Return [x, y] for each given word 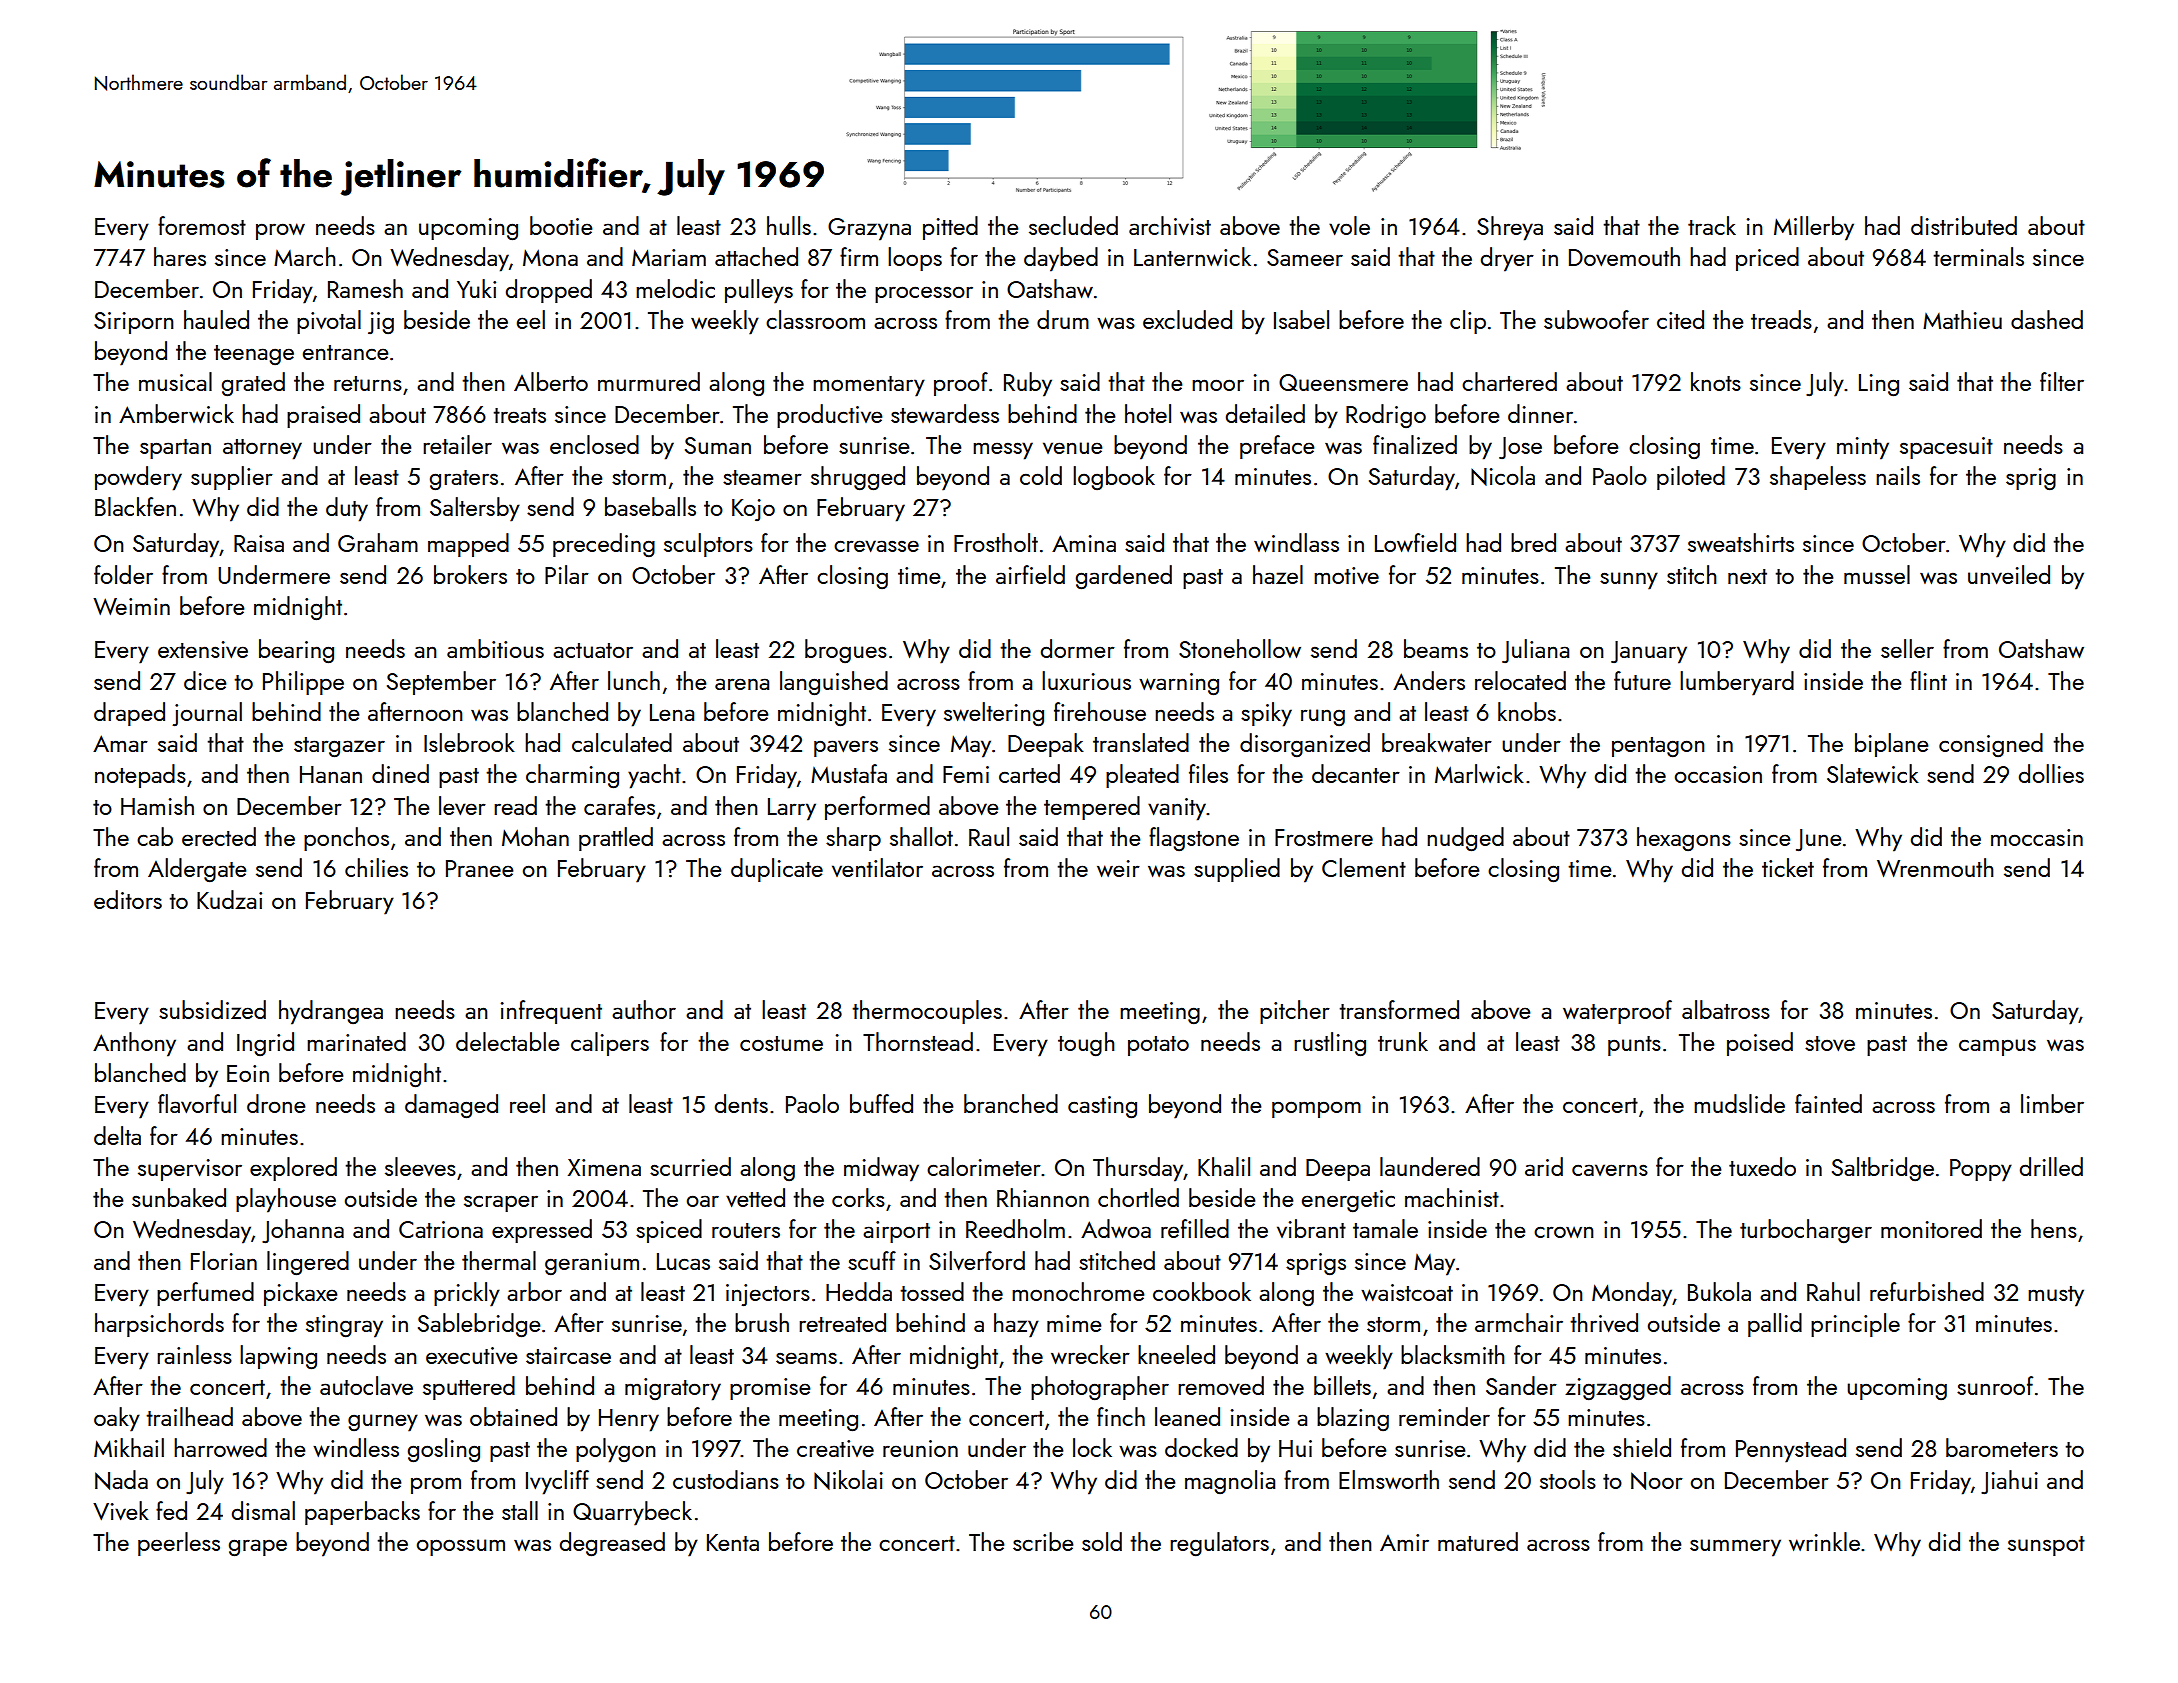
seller [1907, 648]
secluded [1073, 225]
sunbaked [179, 1197]
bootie [561, 225]
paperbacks [362, 1513]
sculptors [708, 545]
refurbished [1927, 1291]
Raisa [259, 543]
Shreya [1510, 228]
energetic [1348, 1201]
